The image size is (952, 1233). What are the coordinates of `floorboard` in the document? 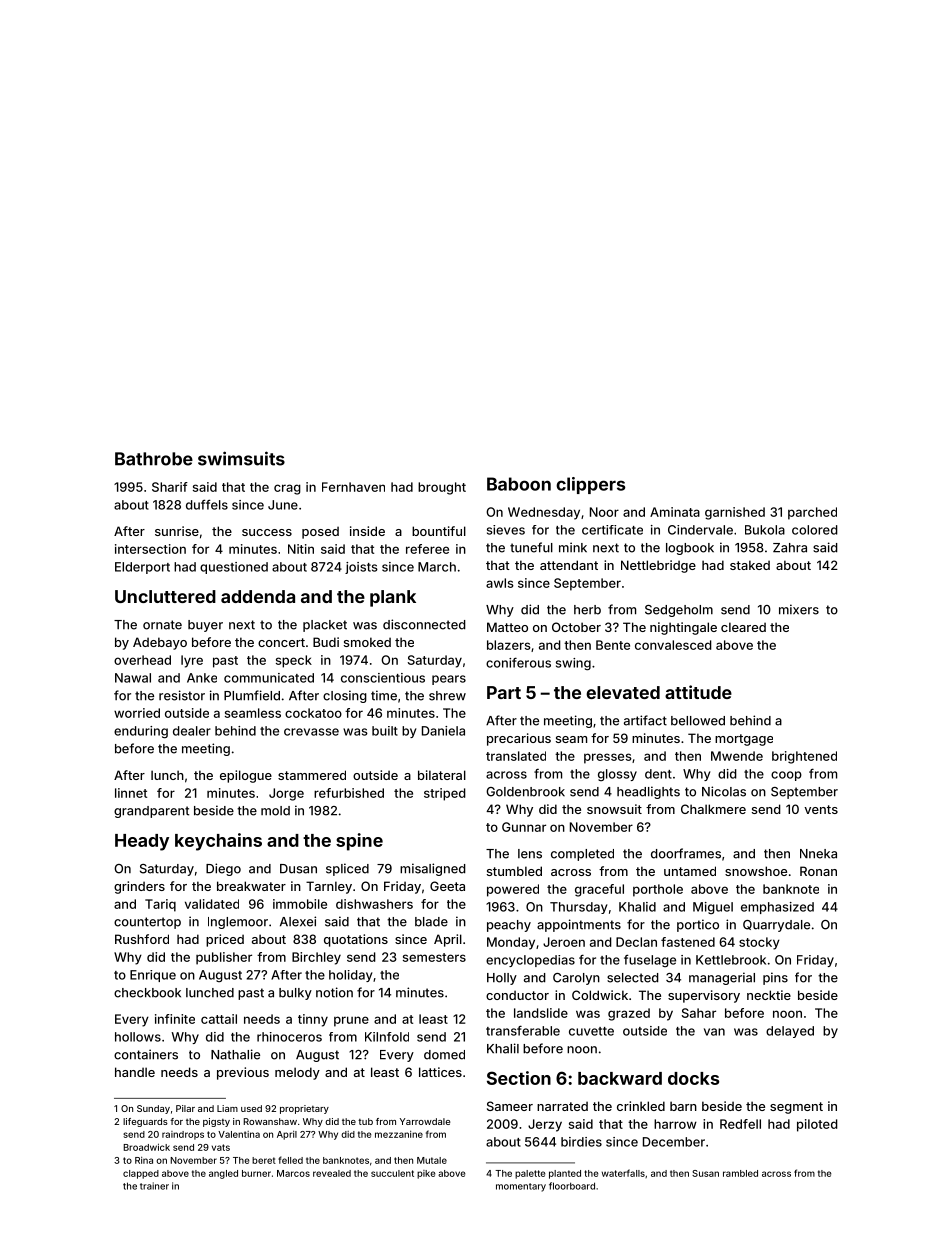 It's located at (572, 1186).
